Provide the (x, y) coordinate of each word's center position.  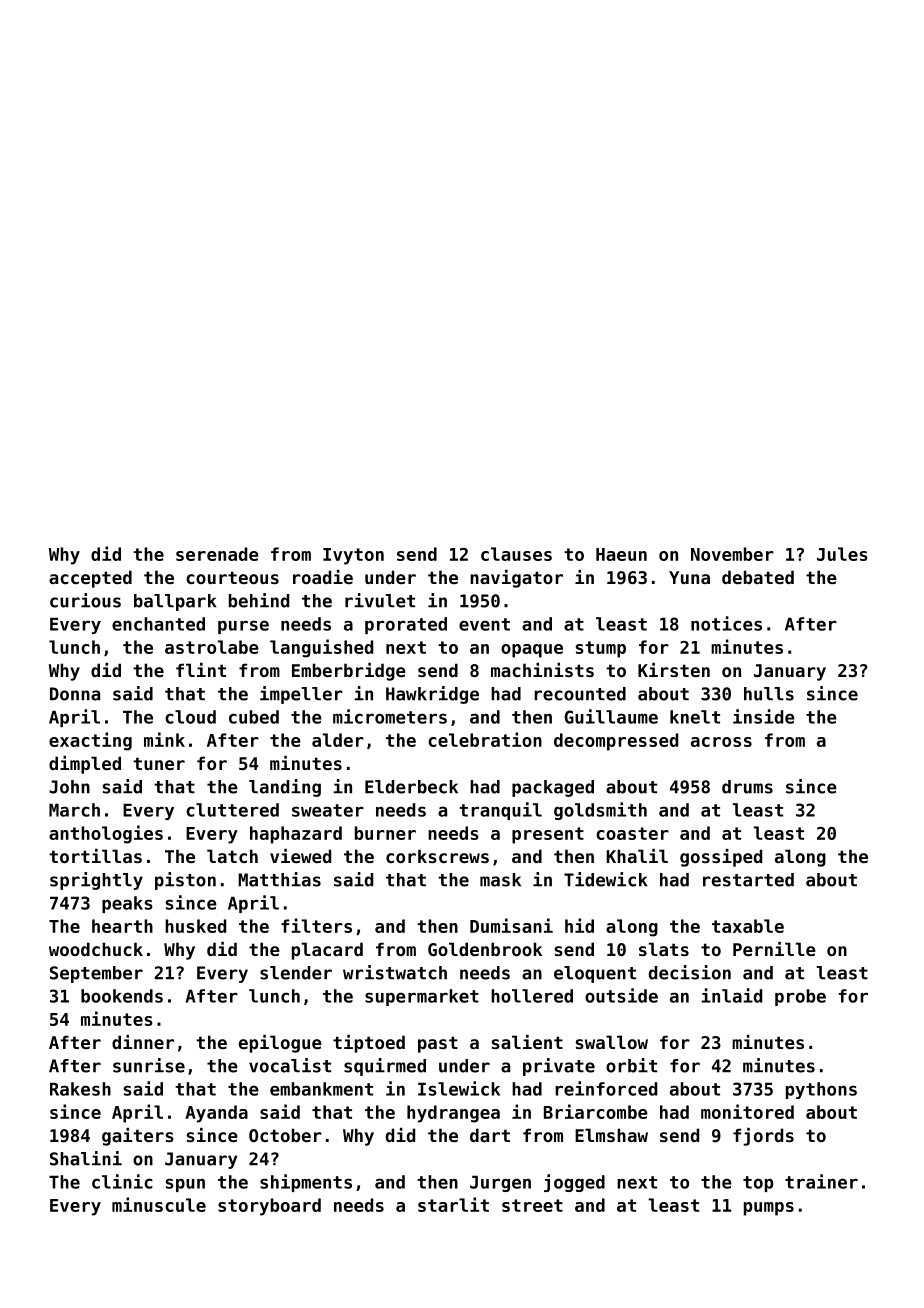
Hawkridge (432, 695)
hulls (769, 694)
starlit (453, 1204)
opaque (532, 651)
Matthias (279, 879)
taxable (748, 926)
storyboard (269, 1207)
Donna (75, 694)
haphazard (296, 835)
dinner (143, 1042)
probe (800, 997)
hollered (532, 996)
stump (601, 649)
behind (259, 600)
